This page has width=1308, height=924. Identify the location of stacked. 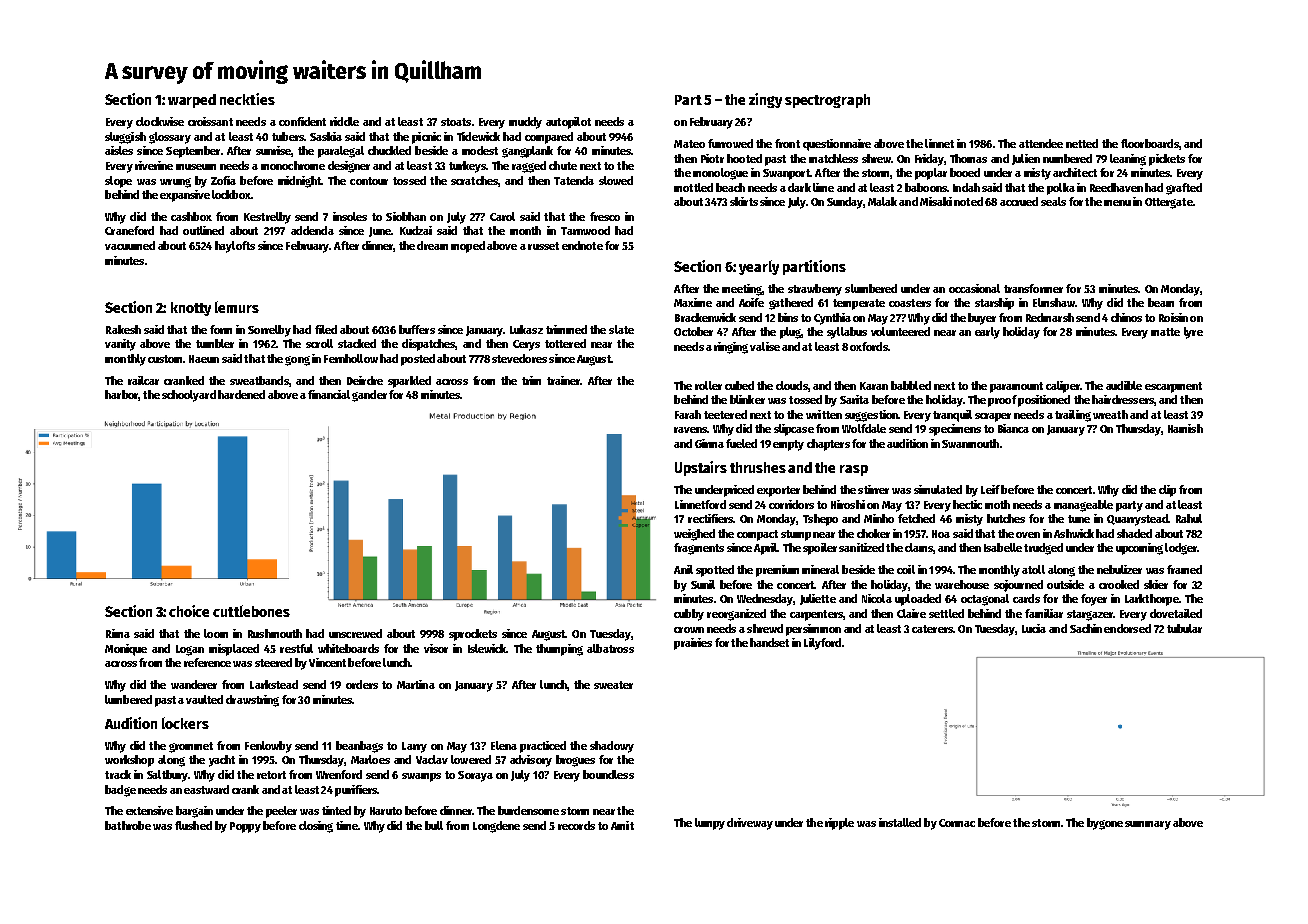
(357, 343).
